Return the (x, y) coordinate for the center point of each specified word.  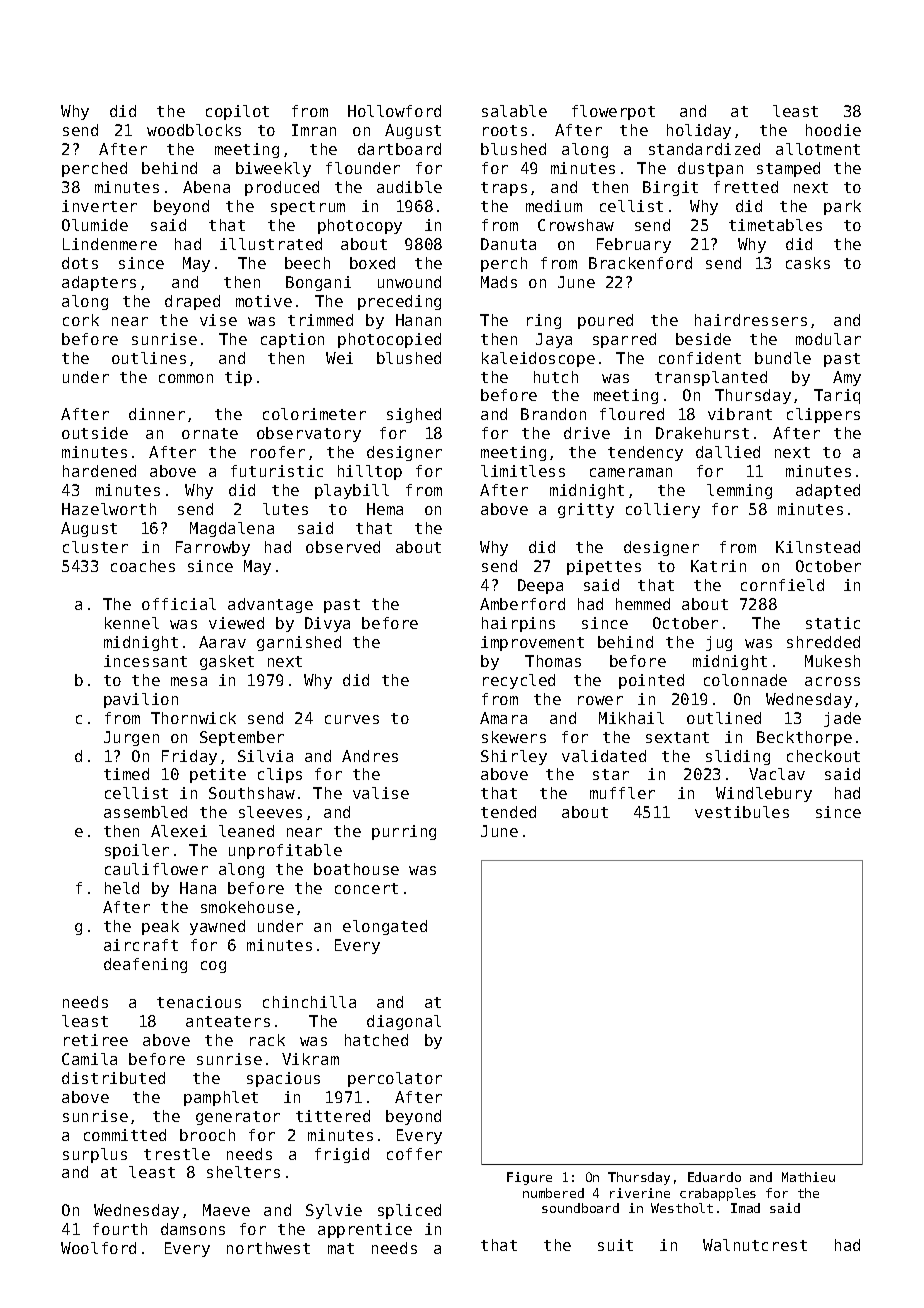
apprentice (365, 1230)
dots (80, 263)
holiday (699, 131)
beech (307, 263)
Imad (745, 1208)
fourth (120, 1229)
